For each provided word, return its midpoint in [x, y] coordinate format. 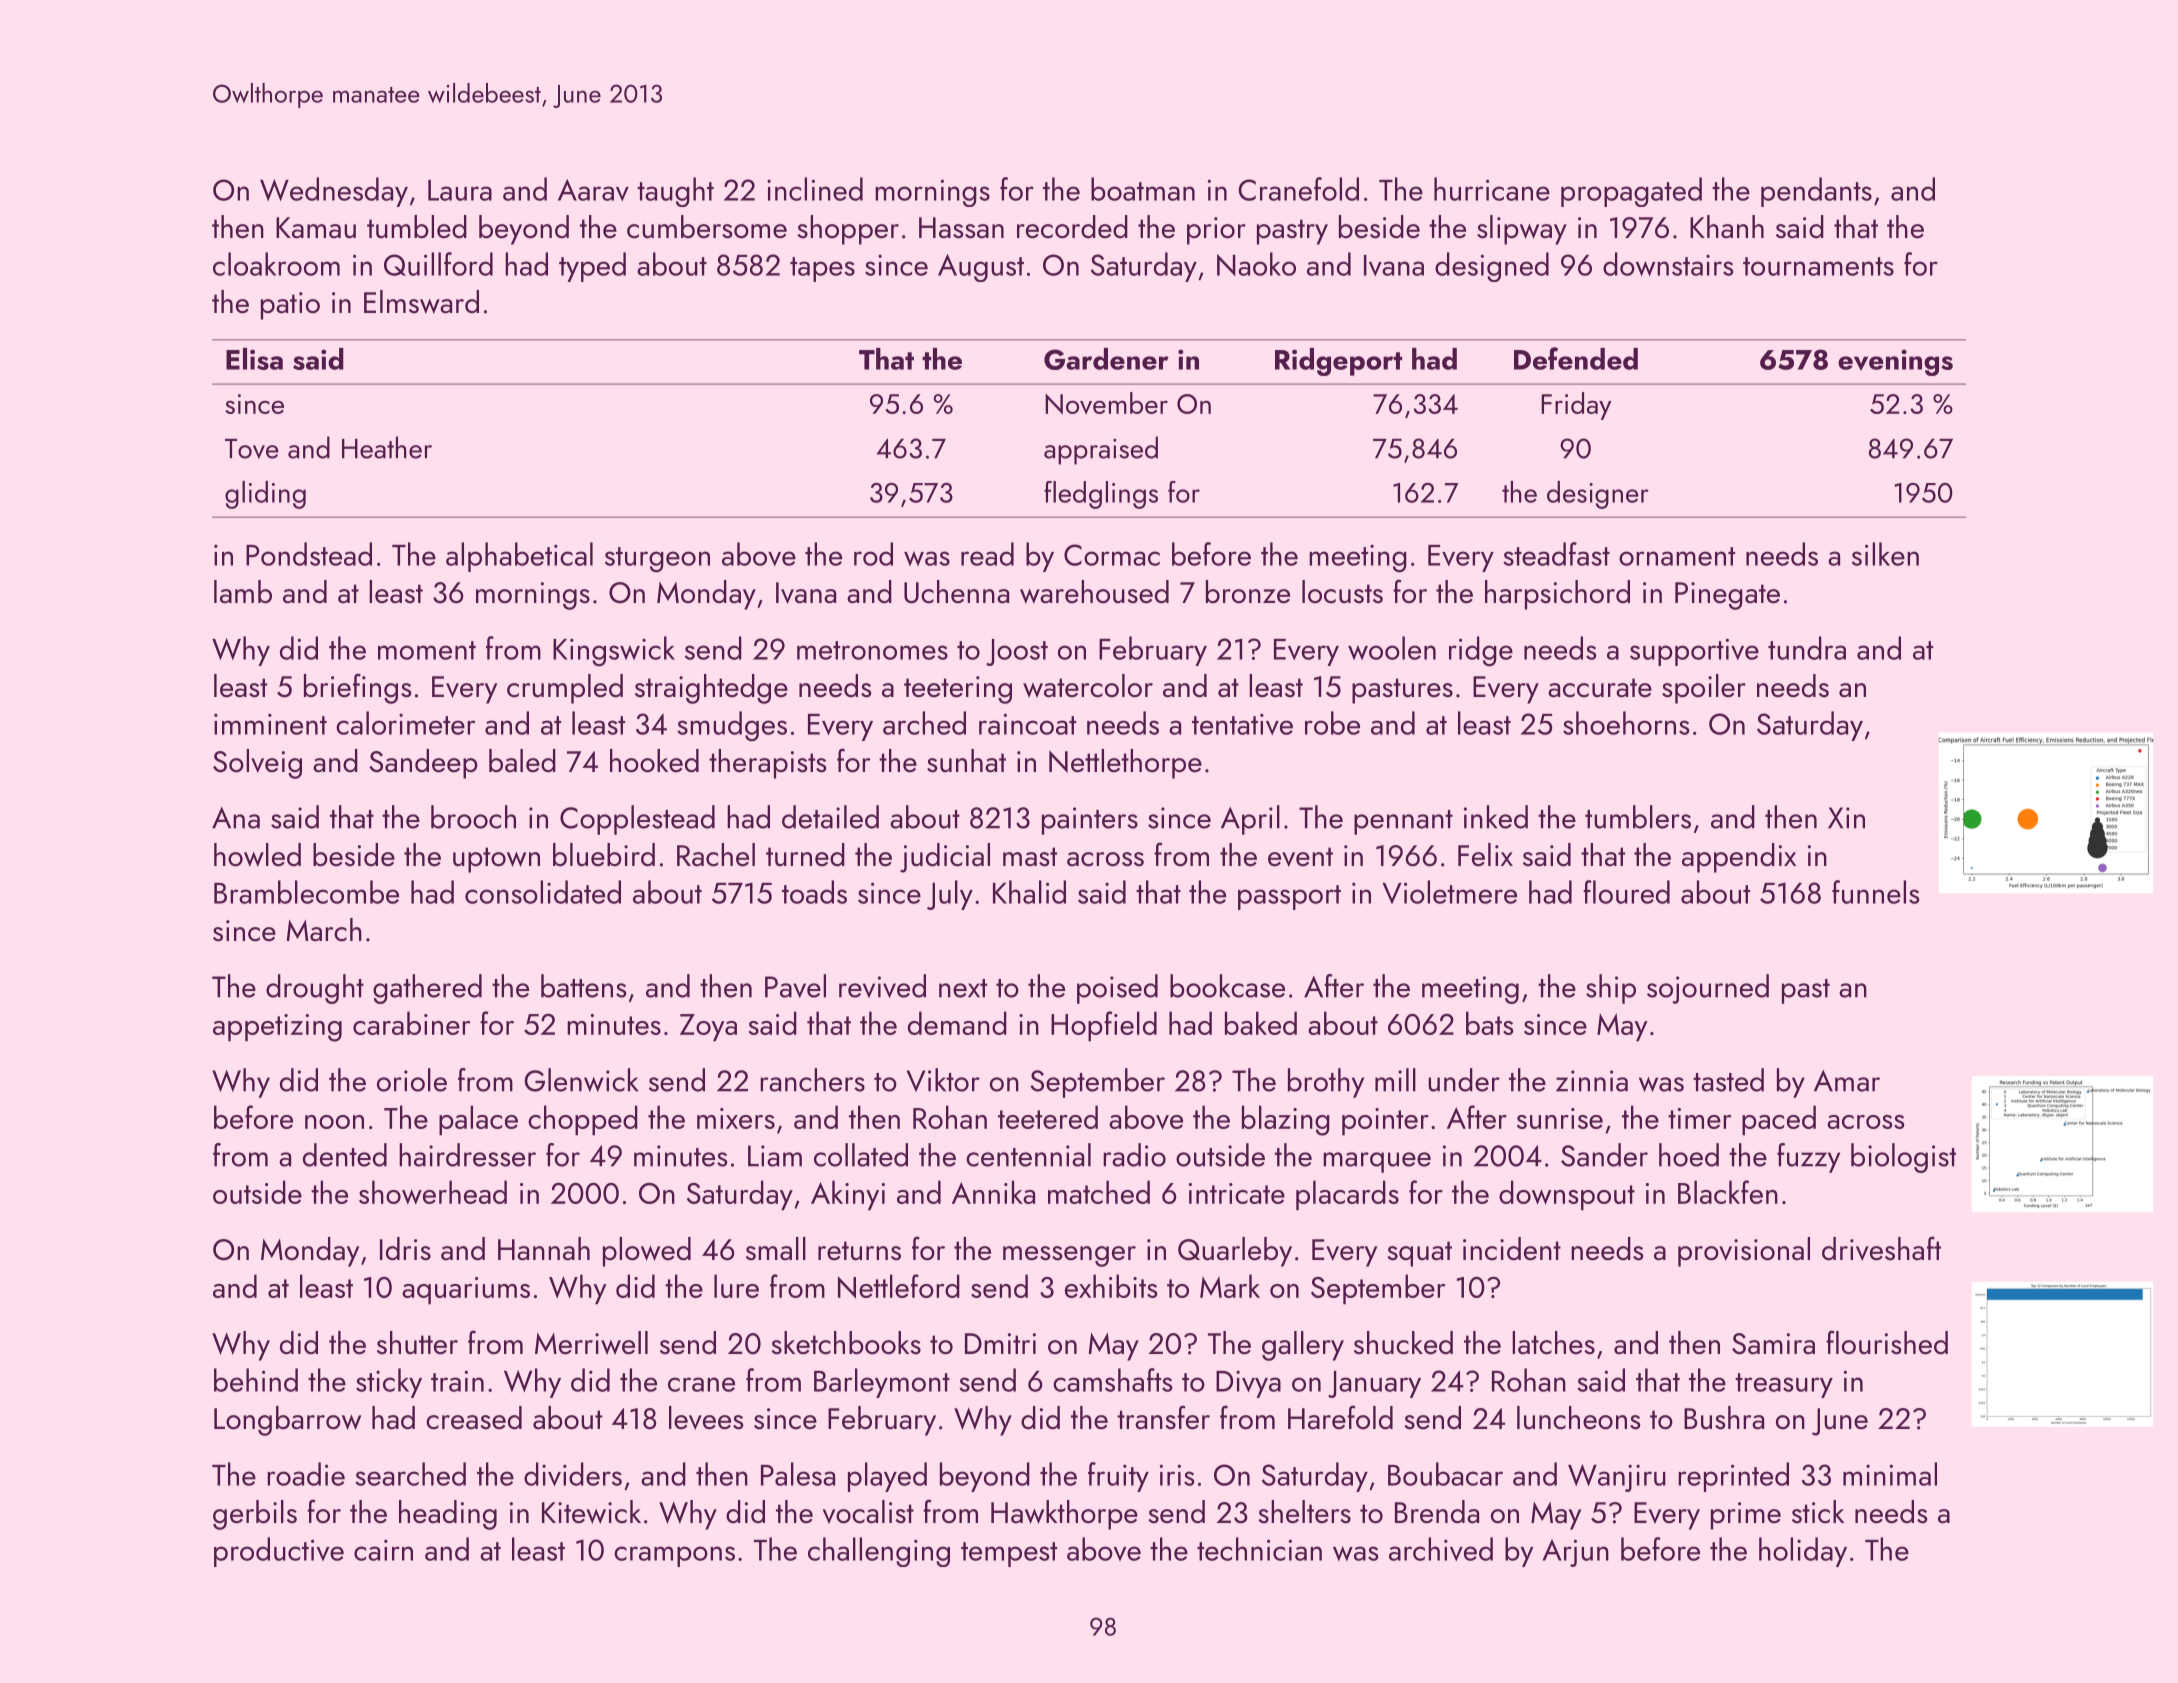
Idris [405, 1249]
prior [1216, 231]
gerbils [255, 1515]
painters [1090, 821]
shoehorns [1626, 723]
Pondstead [309, 554]
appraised [1101, 450]
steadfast [1556, 554]
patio [290, 306]
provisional [1744, 1252]
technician [1259, 1549]
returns [859, 1251]
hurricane [1492, 189]
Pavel [795, 986]
